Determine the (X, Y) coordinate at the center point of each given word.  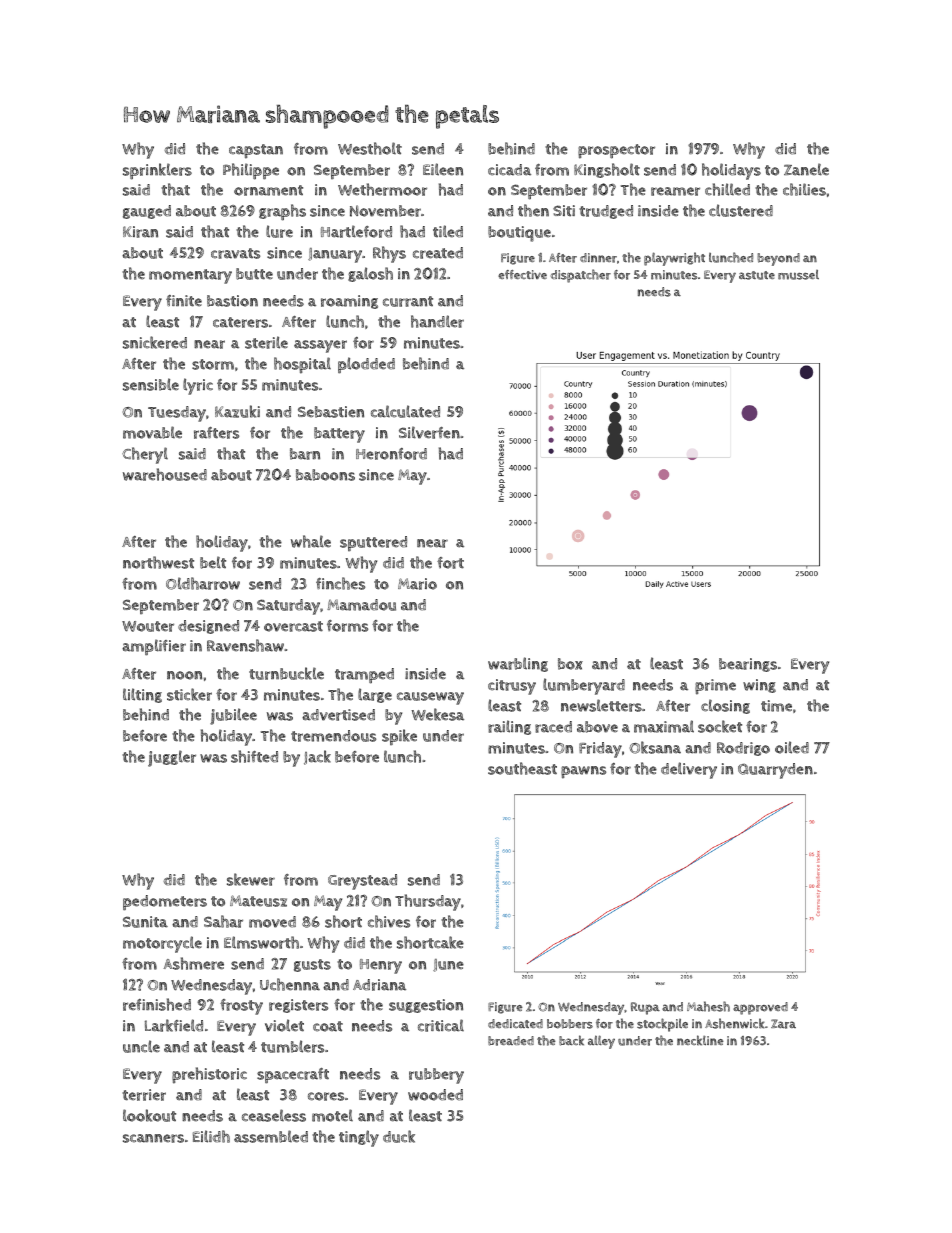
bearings (748, 665)
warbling (518, 664)
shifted (254, 756)
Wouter (148, 626)
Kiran (140, 232)
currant (408, 301)
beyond (778, 259)
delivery (689, 770)
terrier (144, 1095)
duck (399, 1136)
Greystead (362, 882)
